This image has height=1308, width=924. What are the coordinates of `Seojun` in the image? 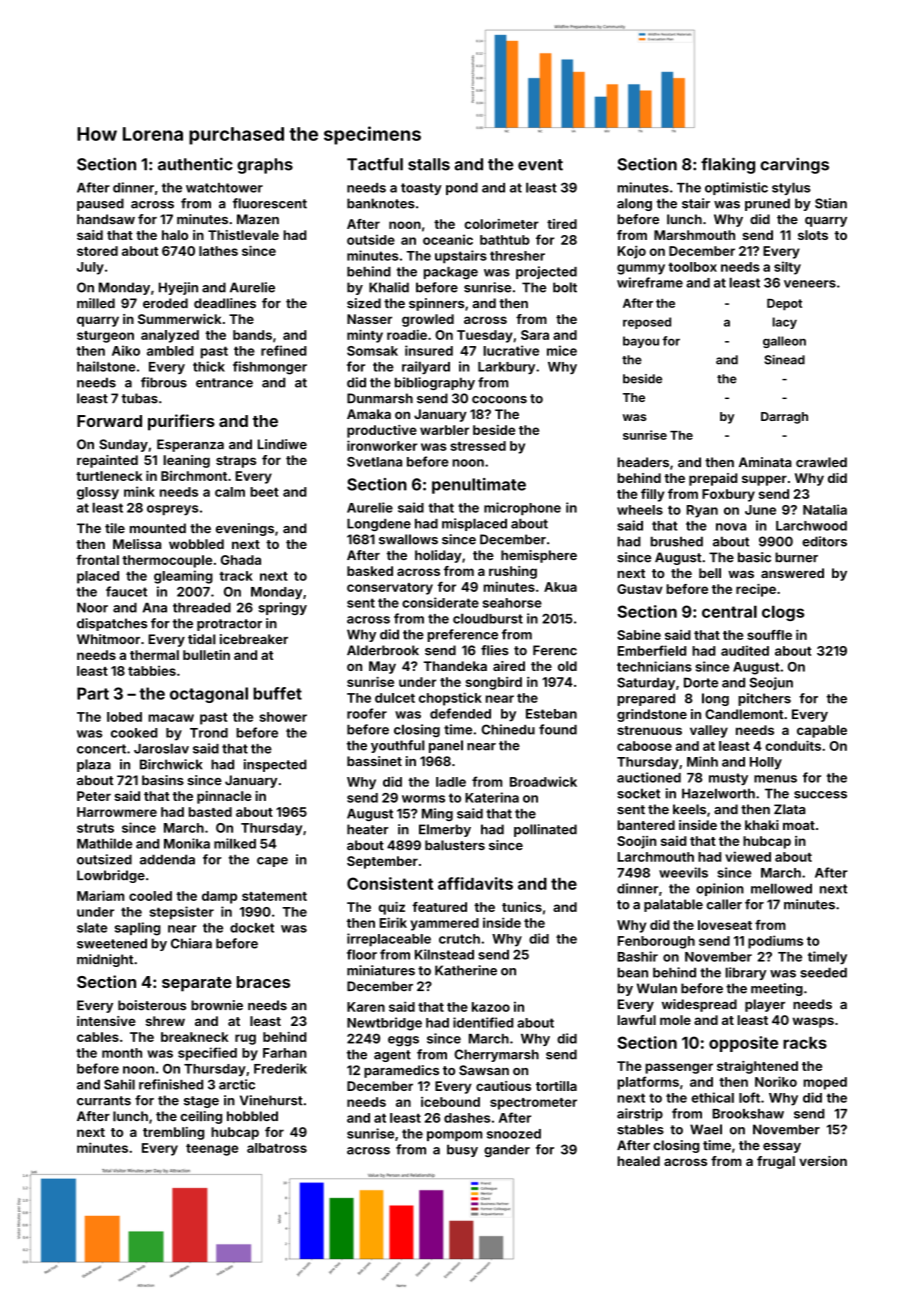 It's located at (771, 683).
